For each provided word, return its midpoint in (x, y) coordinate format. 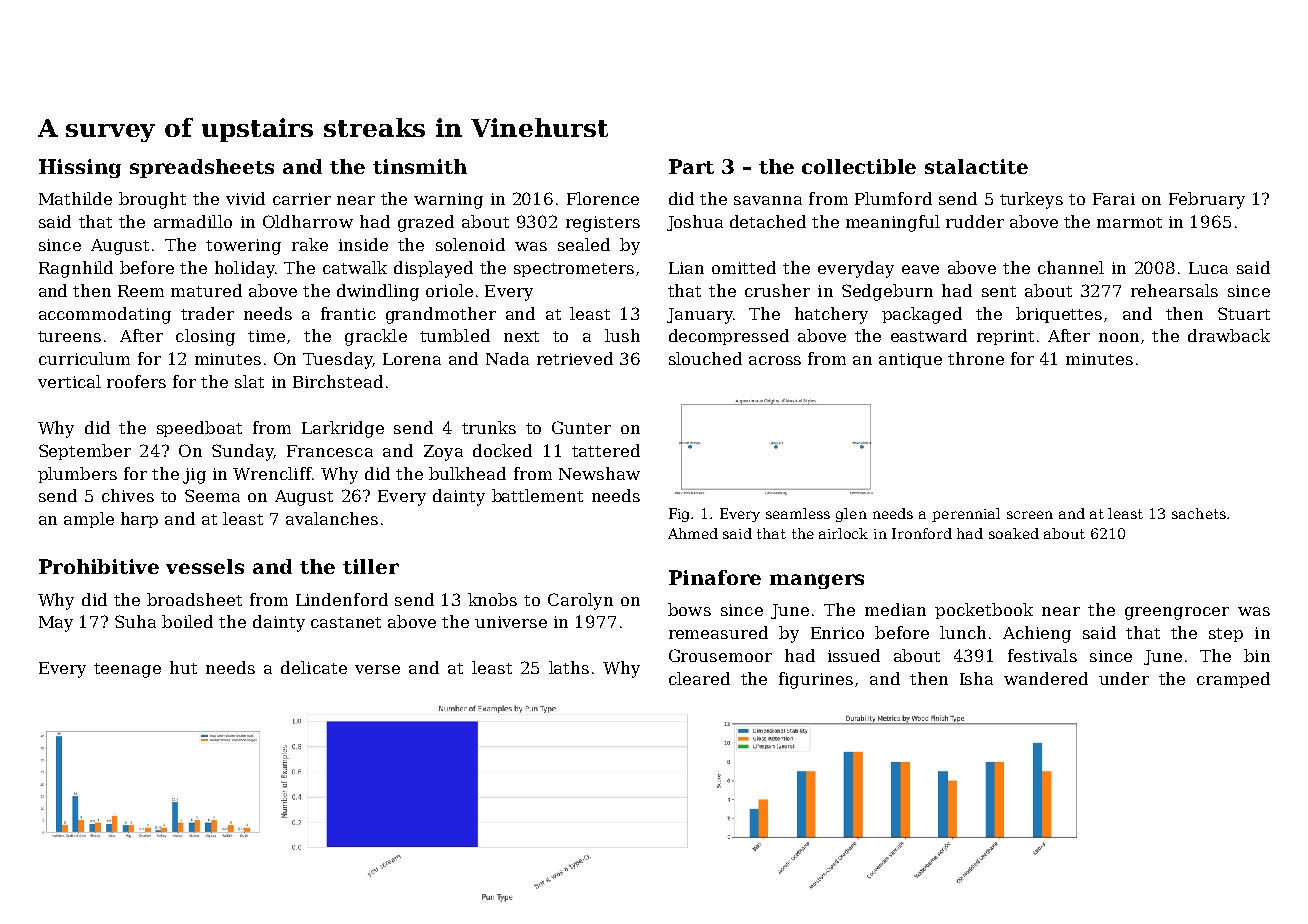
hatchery (831, 315)
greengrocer (1177, 613)
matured (206, 290)
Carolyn (580, 601)
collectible (859, 166)
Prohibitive (99, 566)
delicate (314, 667)
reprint (1005, 337)
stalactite (976, 166)
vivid (245, 198)
